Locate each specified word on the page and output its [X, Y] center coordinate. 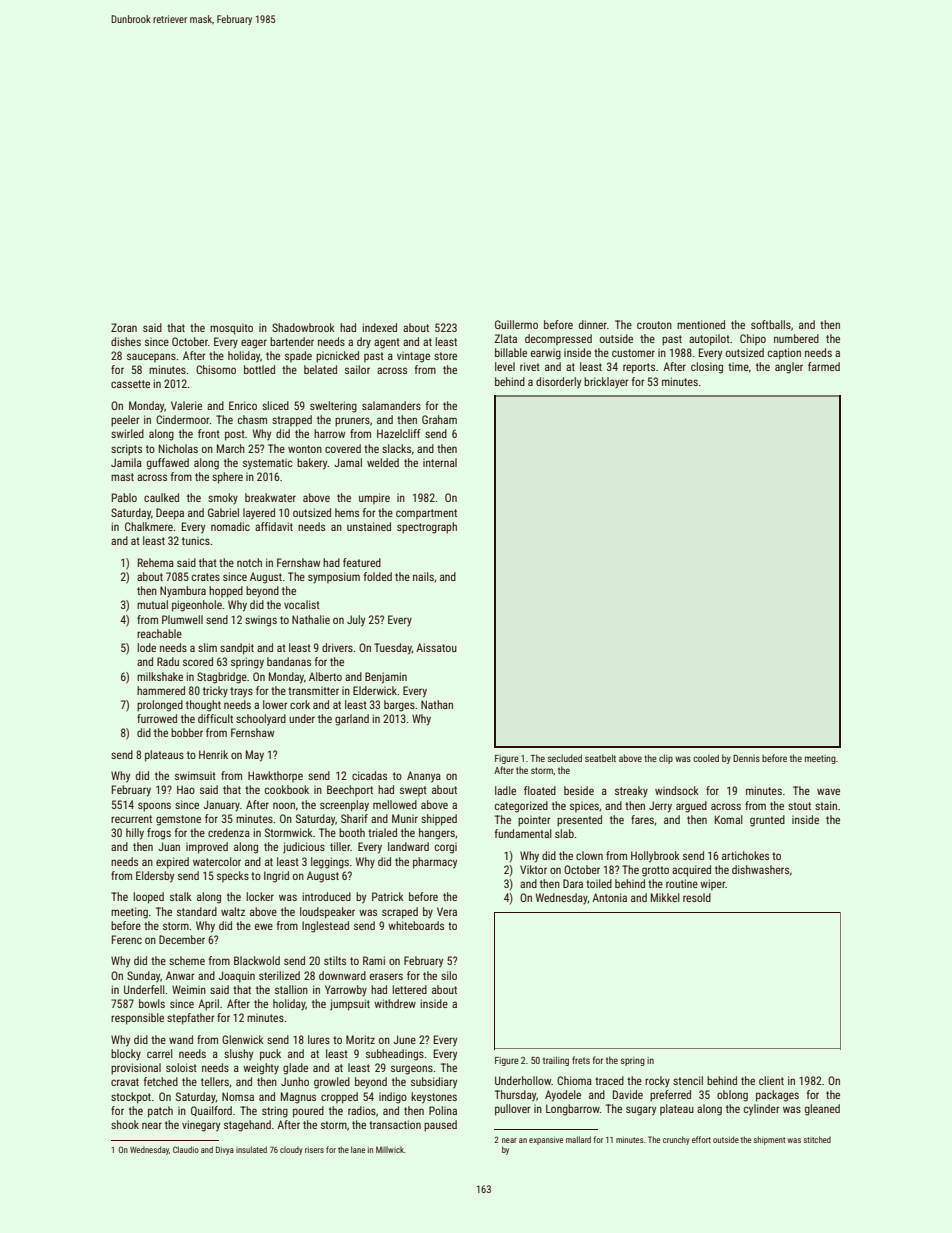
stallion [291, 989]
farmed [824, 366]
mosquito [231, 329]
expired [172, 863]
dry [364, 343]
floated [540, 790]
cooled [706, 758]
